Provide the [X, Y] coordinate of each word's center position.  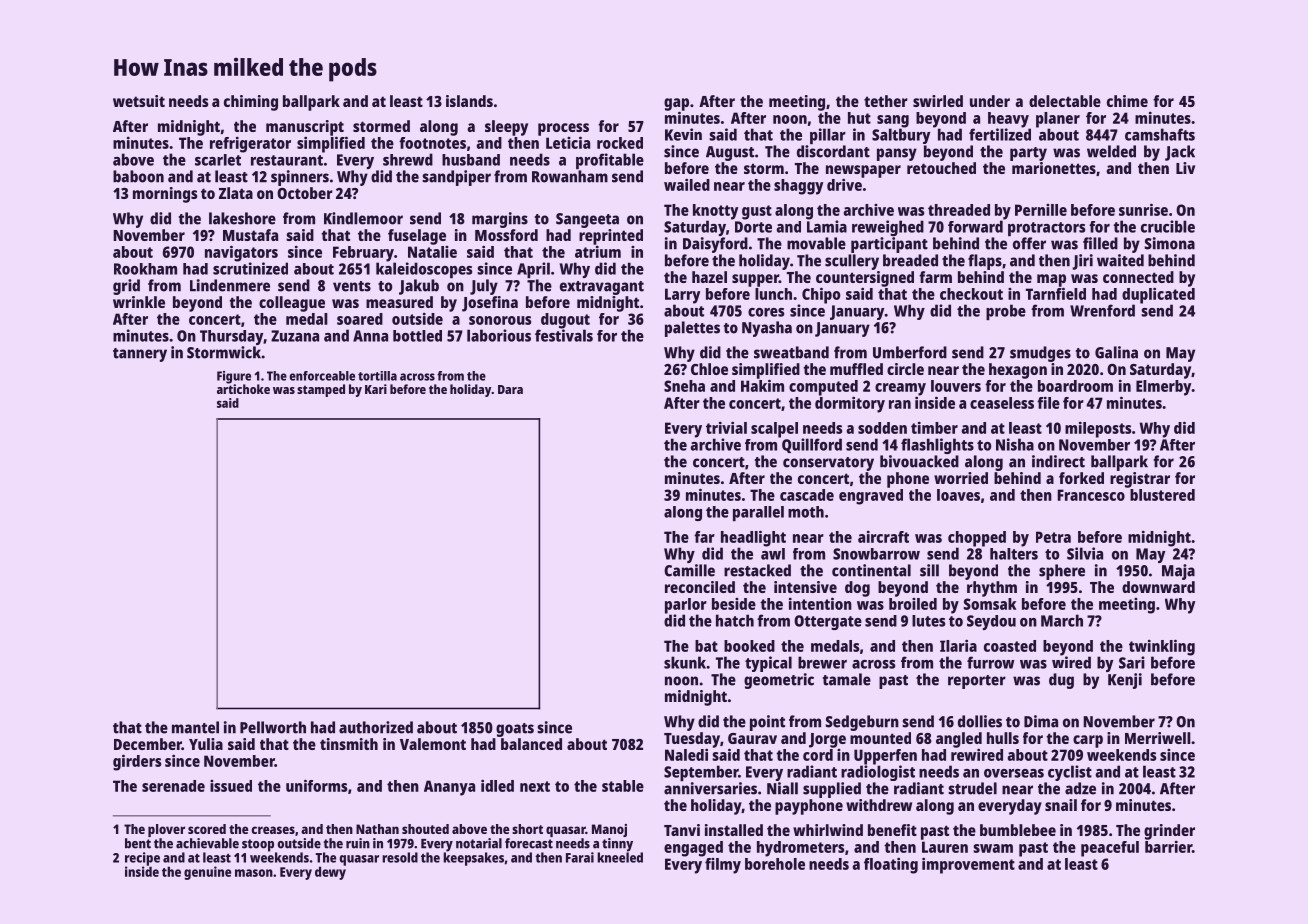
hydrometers [800, 849]
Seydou [991, 622]
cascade [807, 495]
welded [1111, 151]
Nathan [377, 829]
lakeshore [242, 218]
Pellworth [273, 727]
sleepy [506, 128]
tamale [847, 679]
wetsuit [139, 101]
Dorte [753, 227]
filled [1100, 243]
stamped [321, 390]
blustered [1162, 495]
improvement [968, 865]
